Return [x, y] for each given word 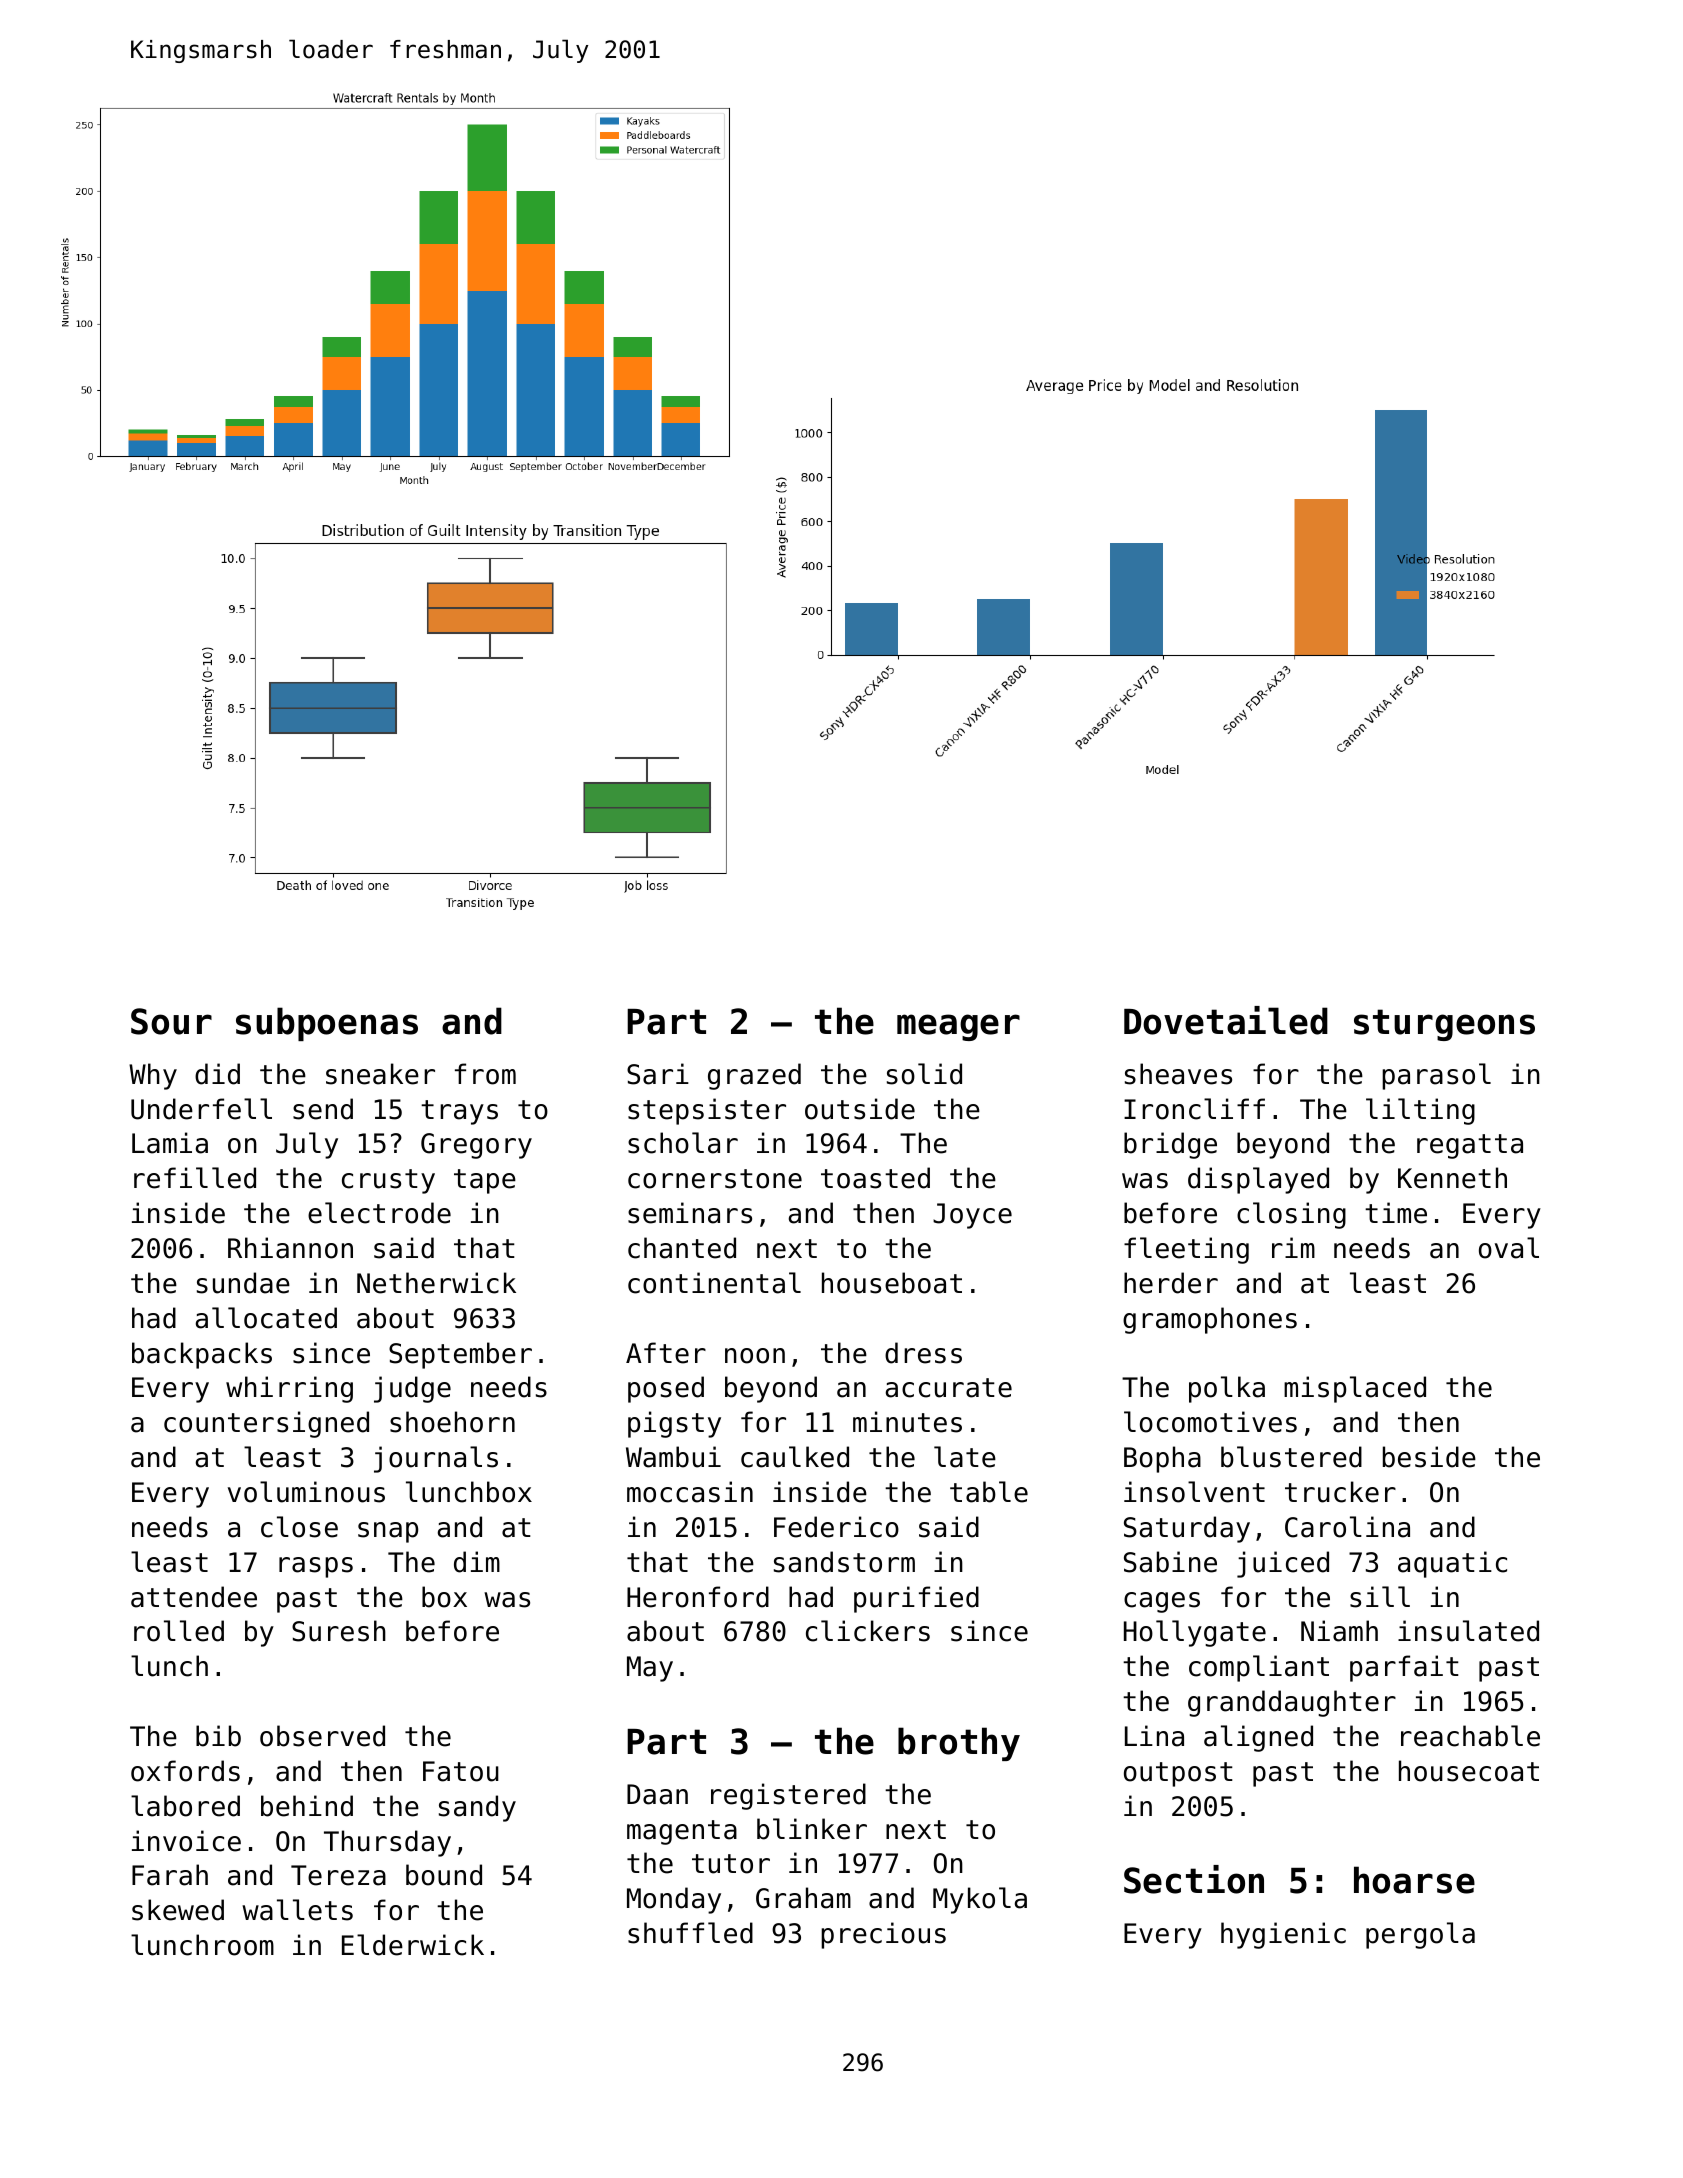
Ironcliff [1194, 1109]
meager [958, 1027]
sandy [477, 1808]
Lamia [170, 1143]
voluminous [306, 1492]
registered [788, 1796]
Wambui [673, 1457]
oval [1509, 1248]
